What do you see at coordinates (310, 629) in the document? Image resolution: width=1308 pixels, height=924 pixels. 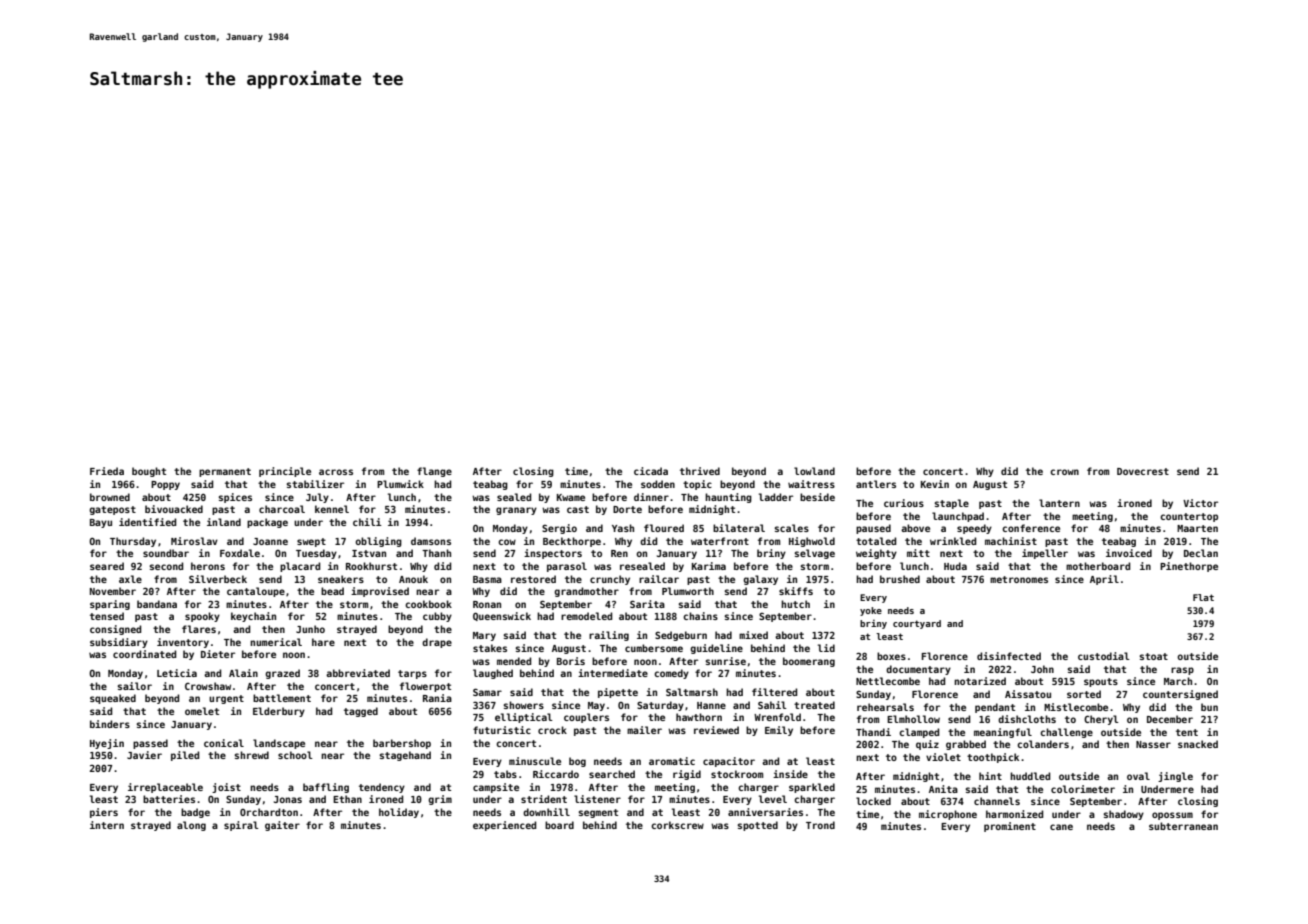 I see `Junho` at bounding box center [310, 629].
